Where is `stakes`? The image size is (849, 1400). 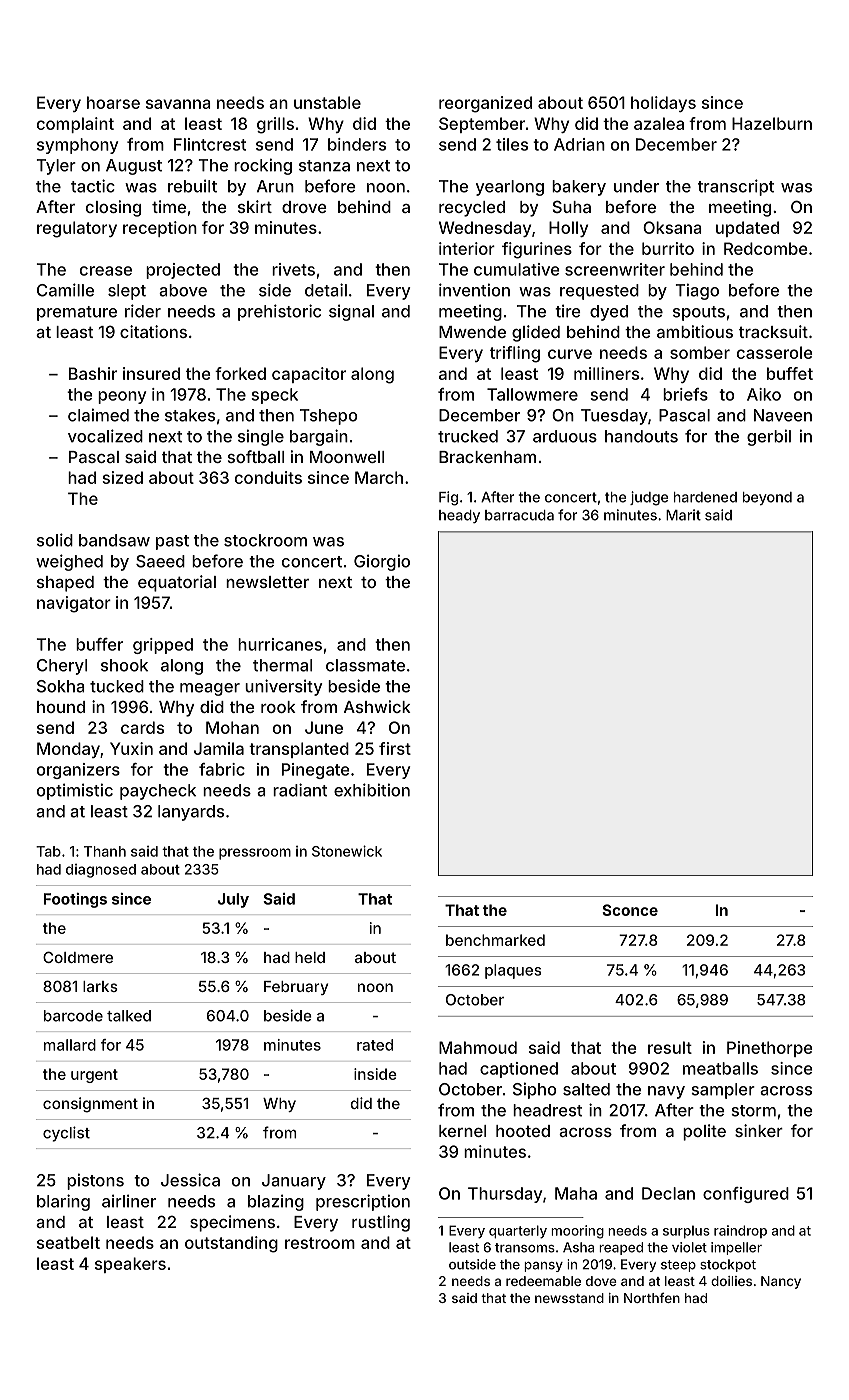 stakes is located at coordinates (190, 415).
